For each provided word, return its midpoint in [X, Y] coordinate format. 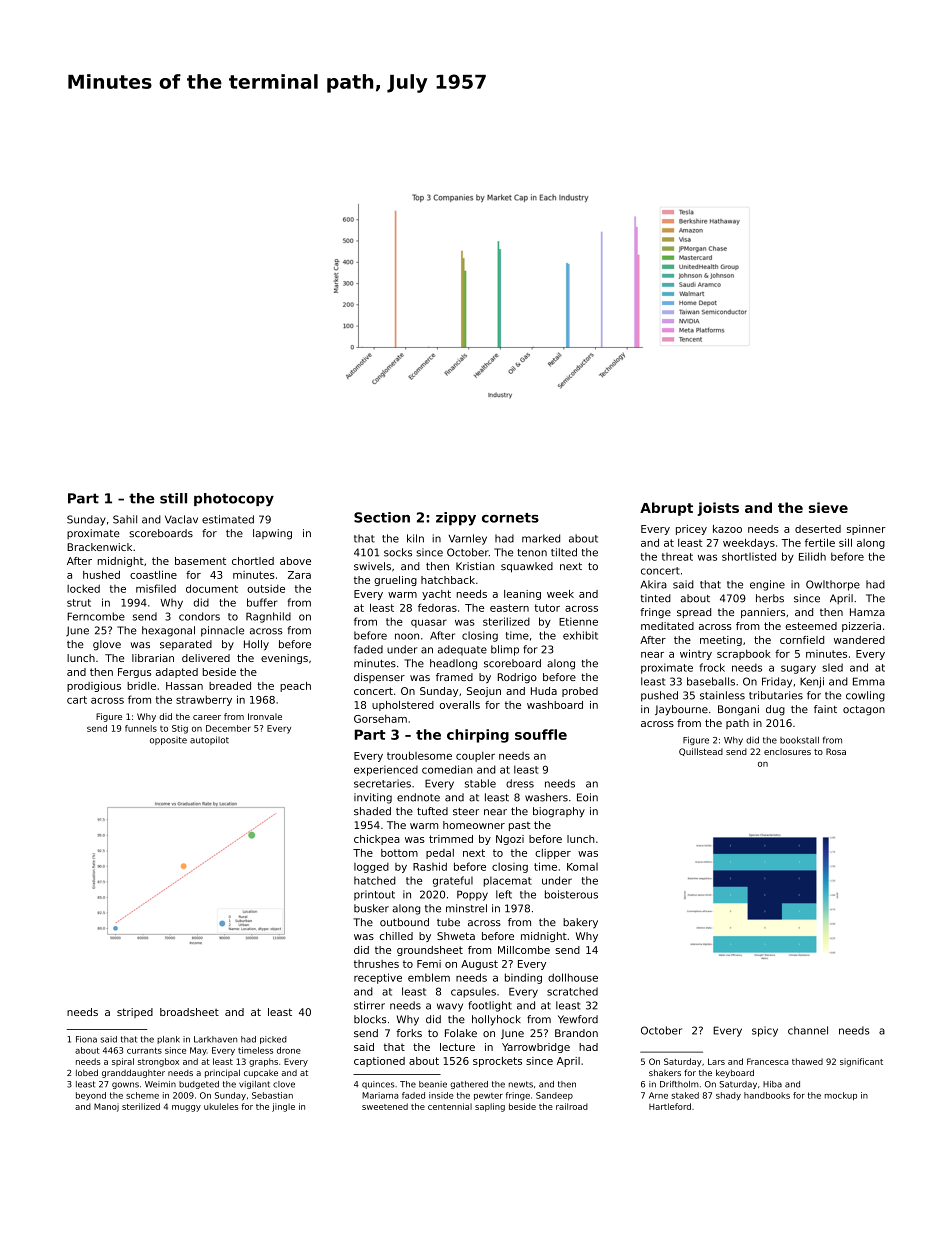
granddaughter [133, 1073]
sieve [828, 507]
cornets [510, 518]
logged [371, 868]
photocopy [234, 500]
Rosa [836, 751]
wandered [859, 640]
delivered [206, 658]
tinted [656, 598]
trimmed [451, 839]
